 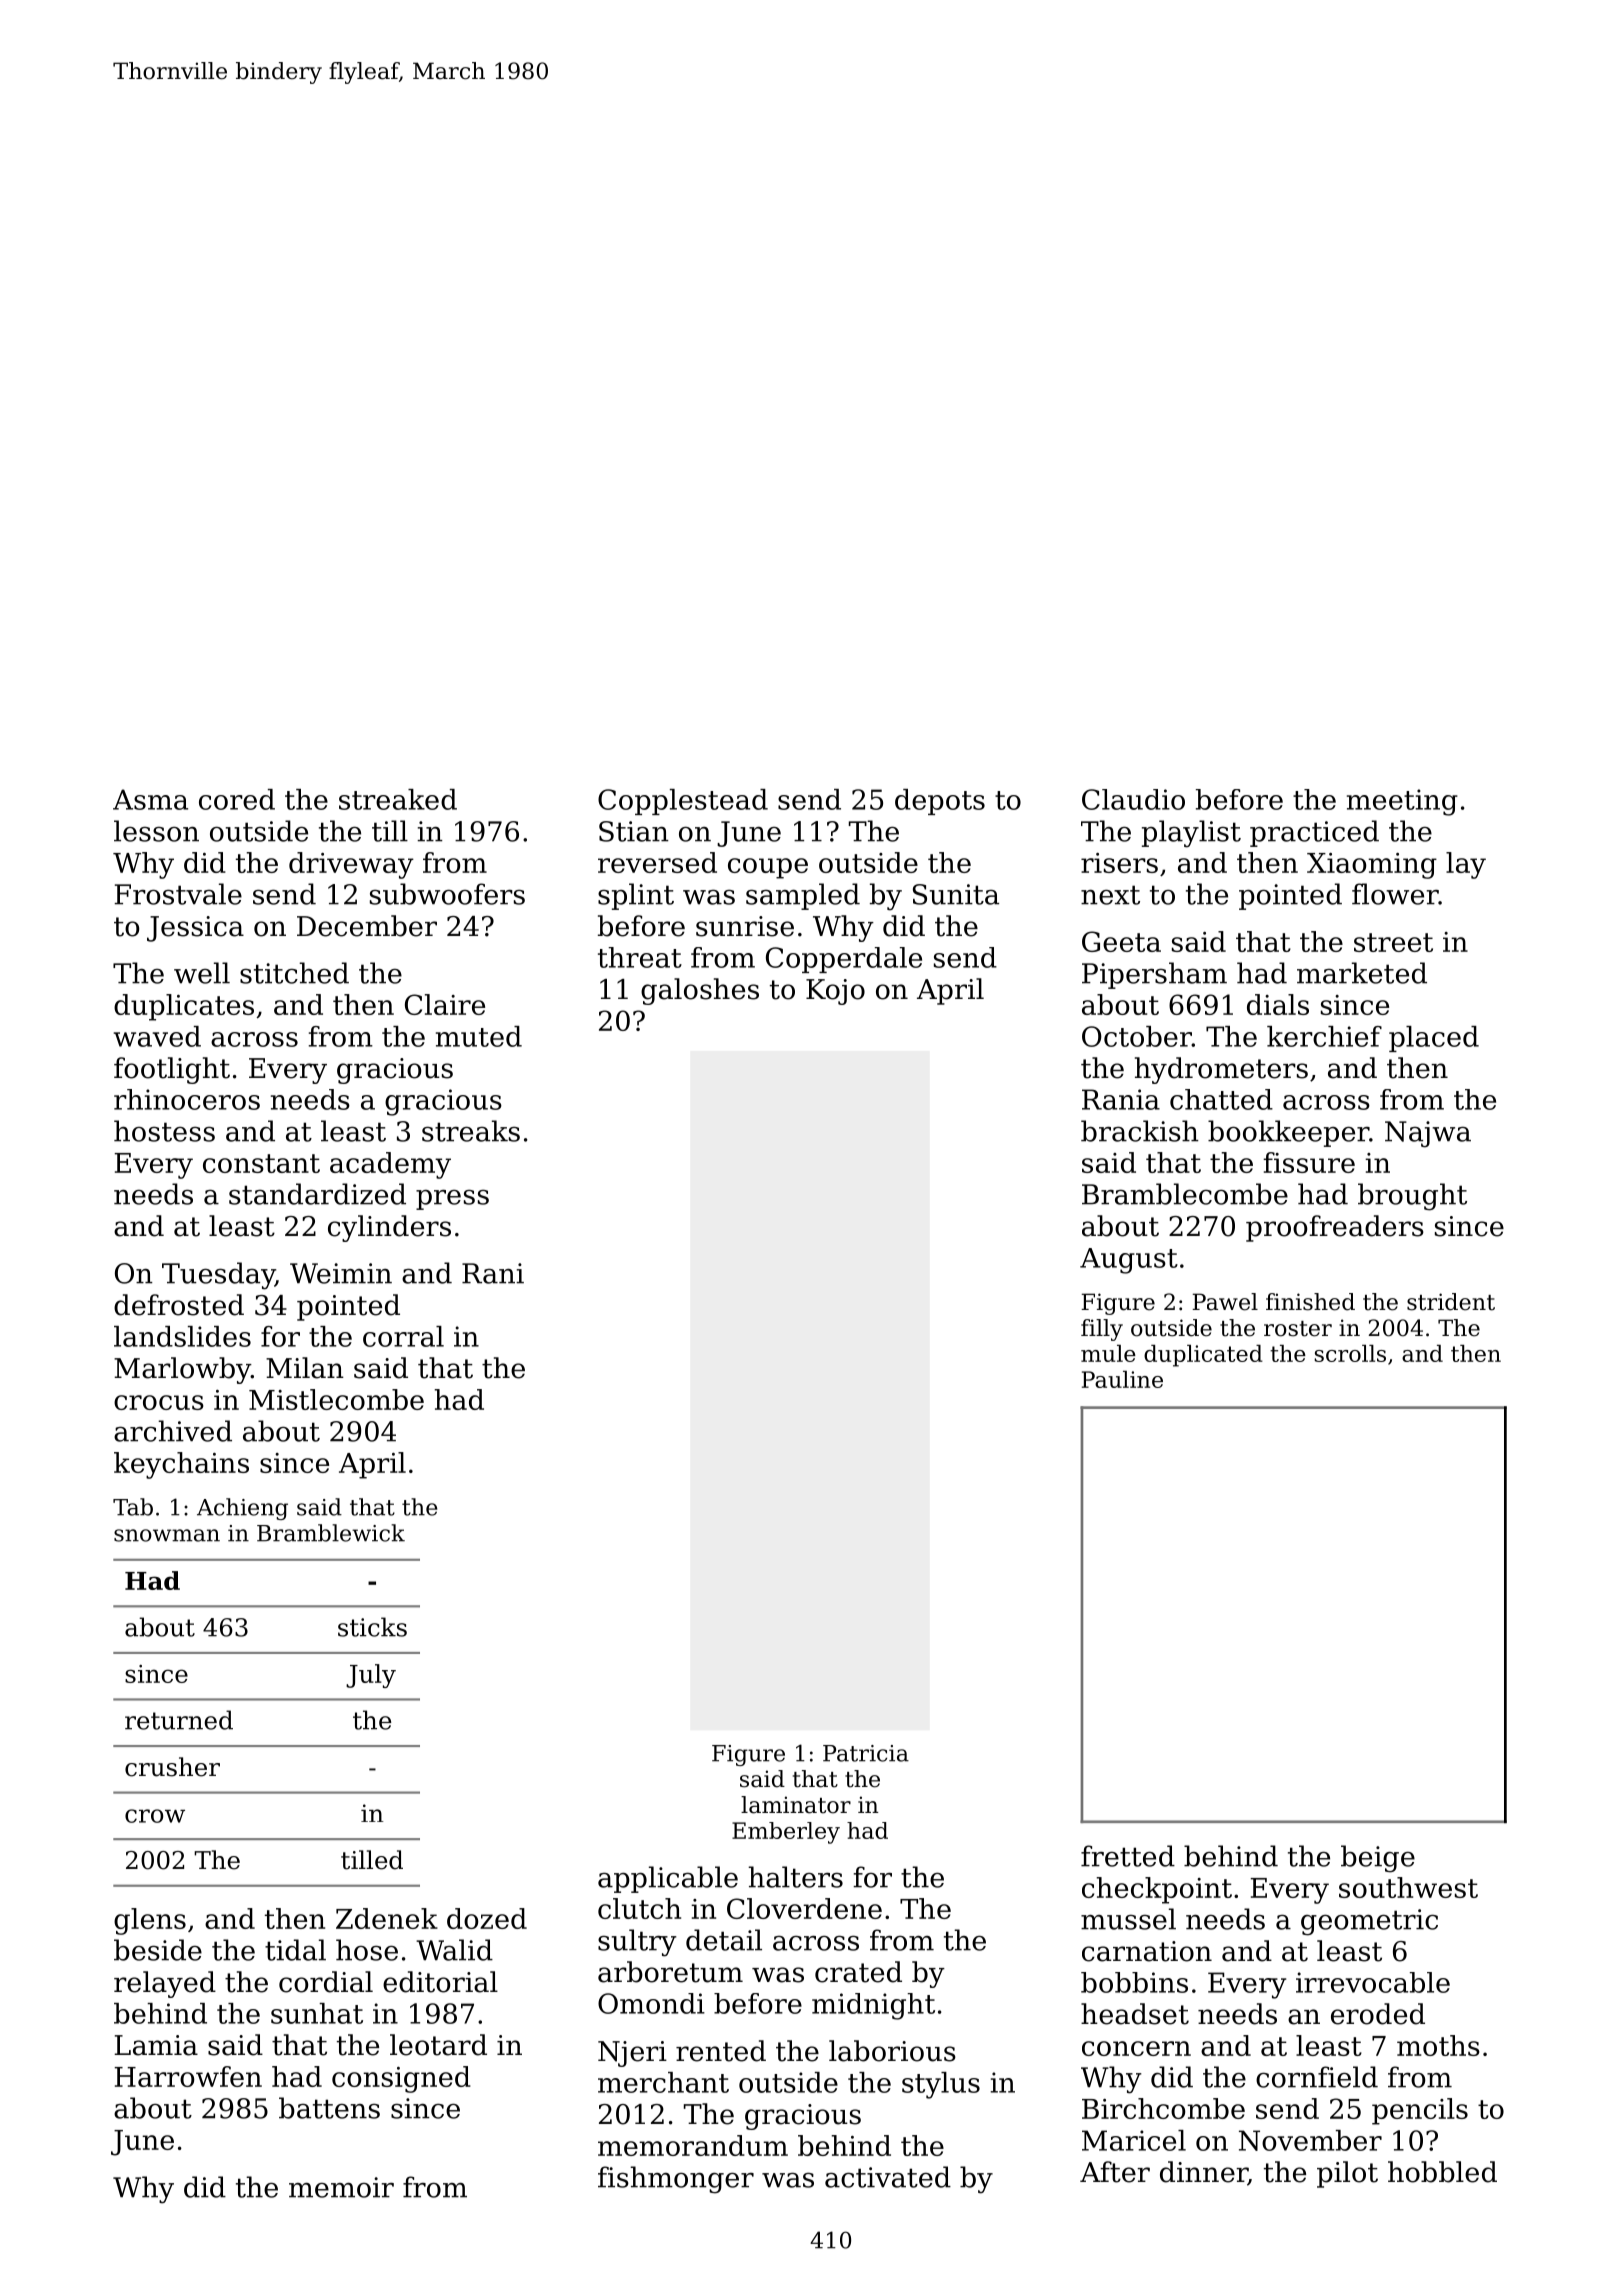 What do you see at coordinates (1157, 1890) in the screenshot?
I see `checkpoint` at bounding box center [1157, 1890].
